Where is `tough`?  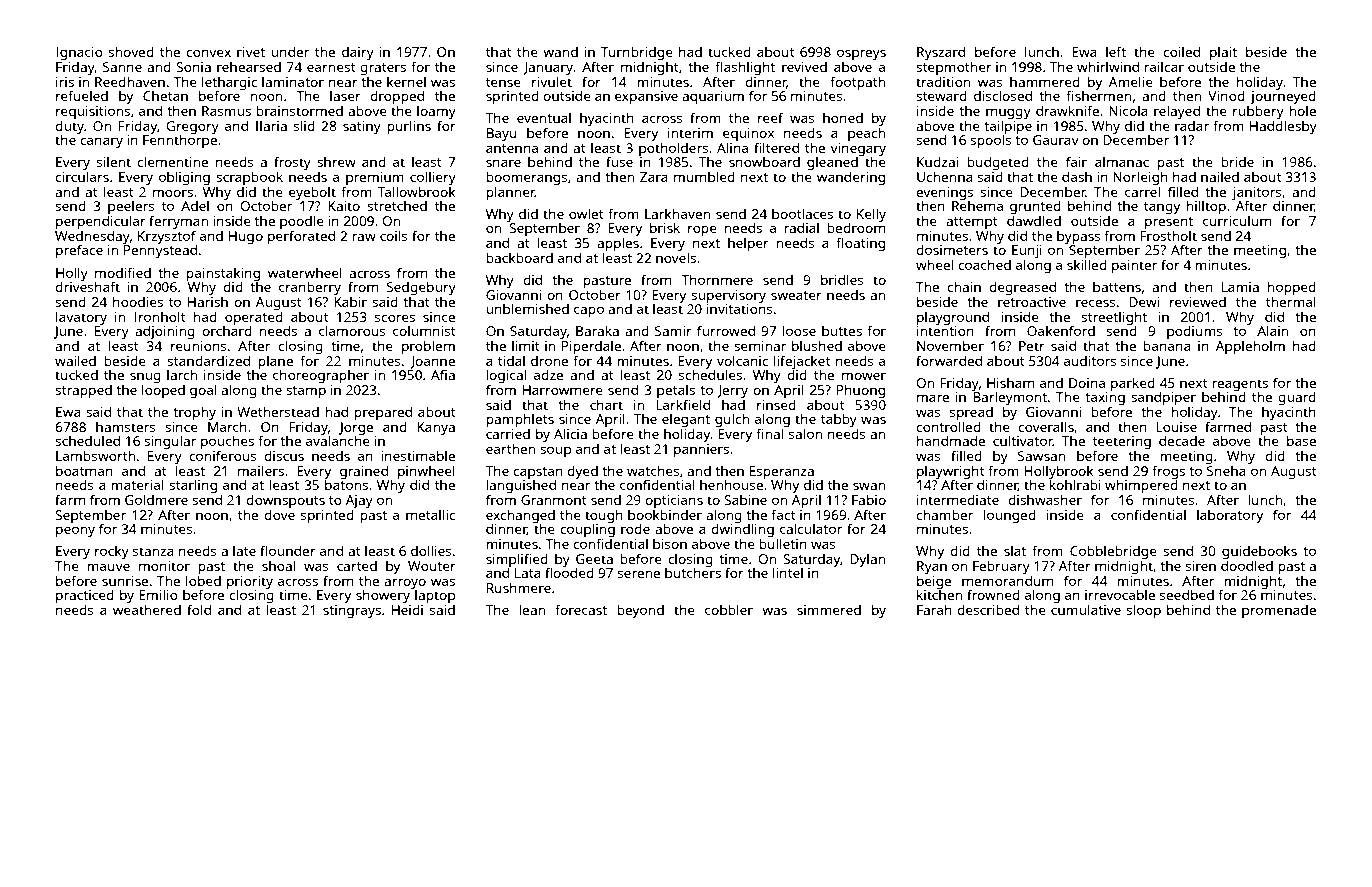 tough is located at coordinates (604, 517).
